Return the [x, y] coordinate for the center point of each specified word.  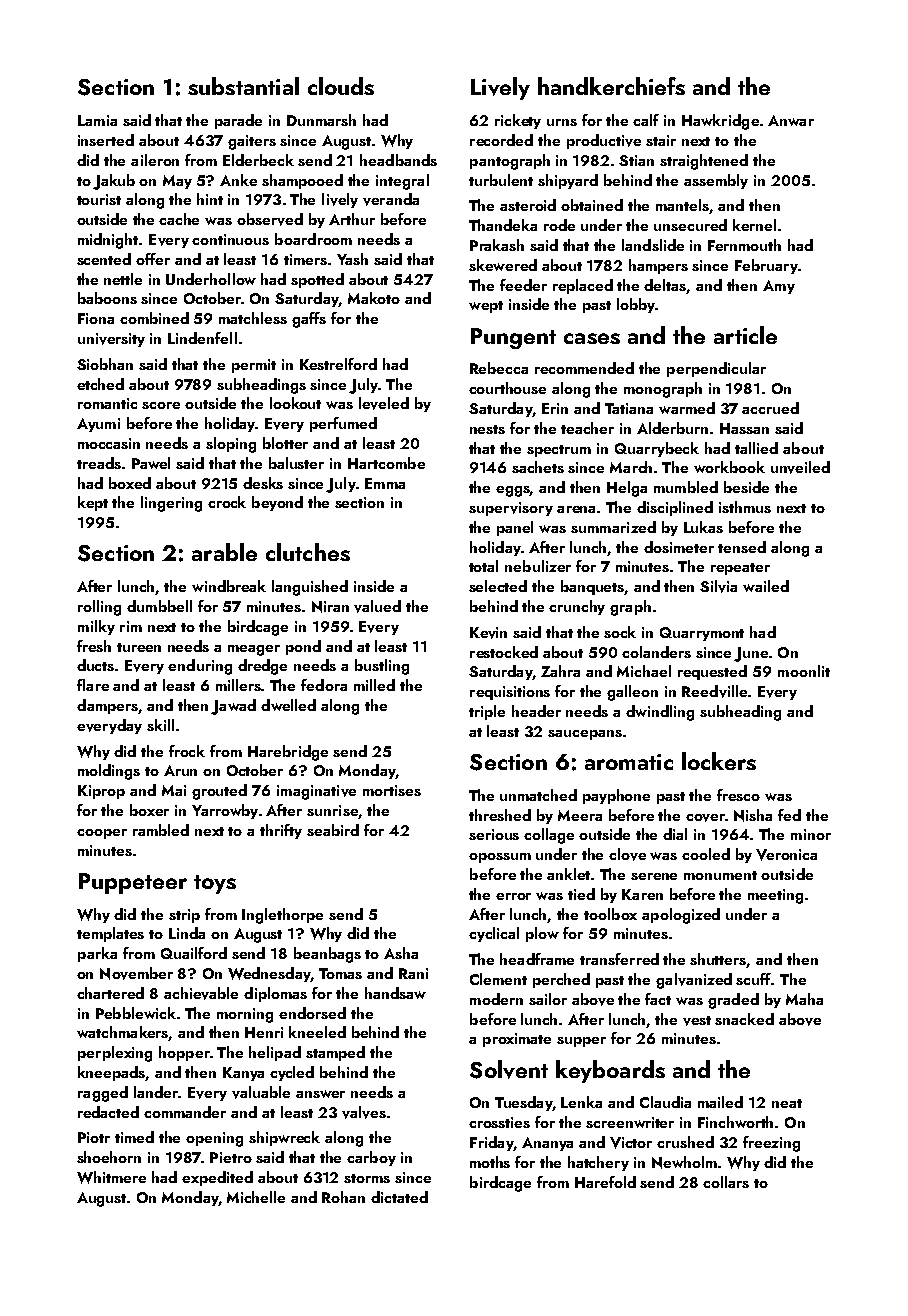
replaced [583, 286]
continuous [230, 239]
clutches [308, 552]
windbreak [229, 586]
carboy [371, 1158]
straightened [704, 162]
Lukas [703, 527]
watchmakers [123, 1033]
